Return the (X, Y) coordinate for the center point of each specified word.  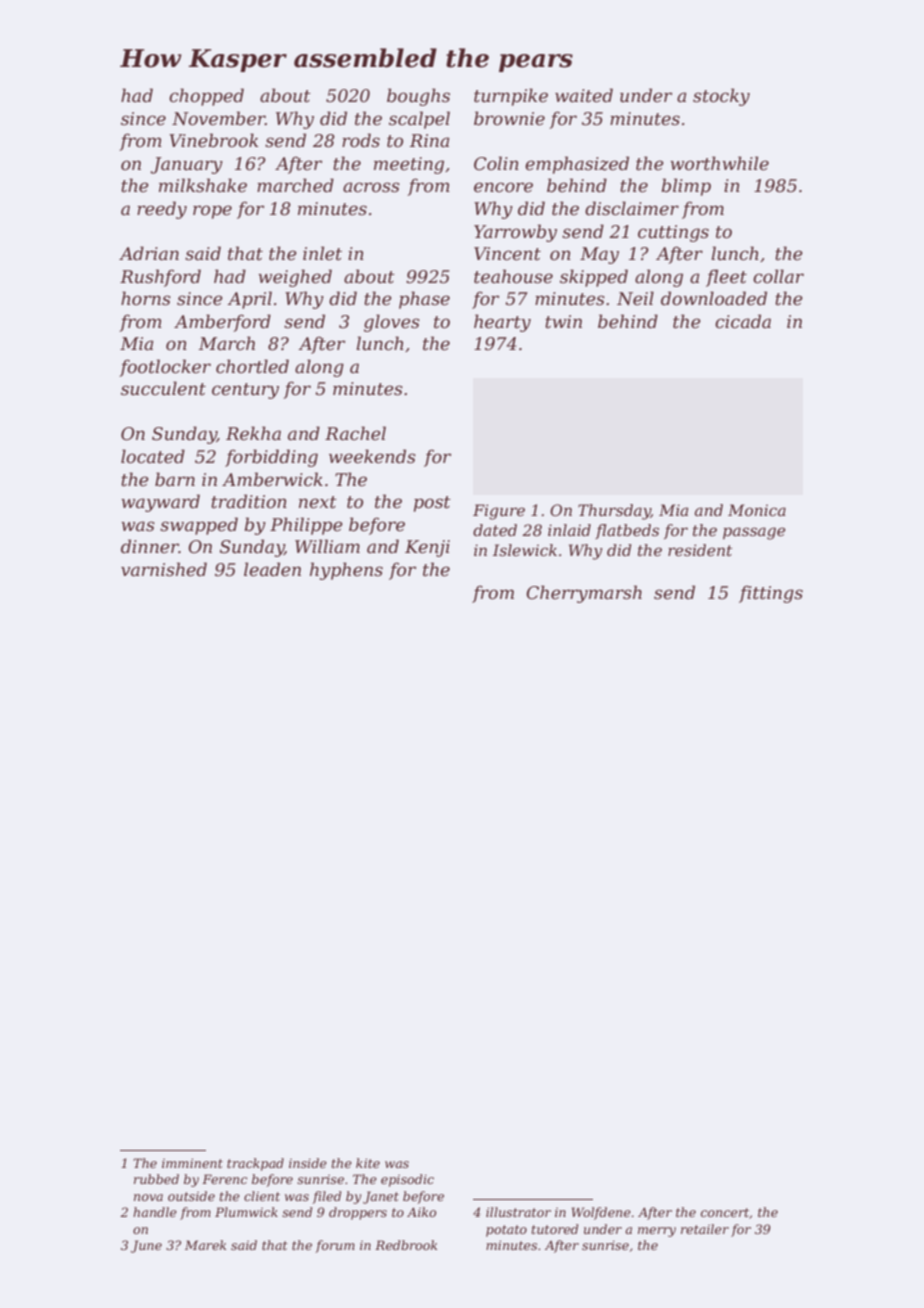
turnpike (511, 97)
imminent (192, 1163)
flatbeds (627, 531)
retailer (705, 1229)
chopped (206, 97)
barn (175, 479)
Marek (205, 1245)
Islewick (525, 550)
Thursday (614, 512)
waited (584, 95)
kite (368, 1163)
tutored (555, 1229)
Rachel (355, 433)
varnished (164, 569)
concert (725, 1212)
